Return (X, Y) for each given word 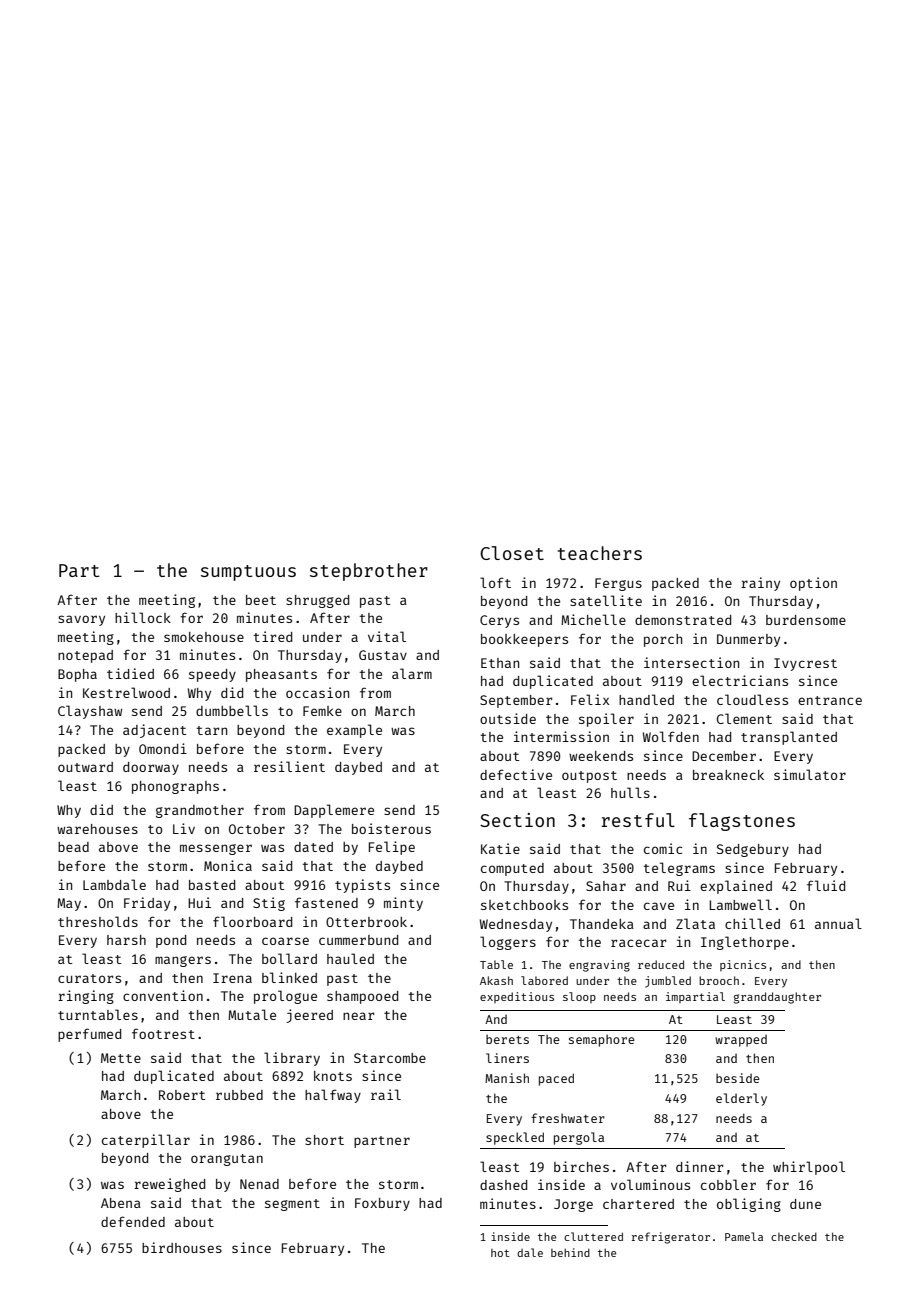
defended (133, 1221)
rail (386, 1094)
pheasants (281, 675)
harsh (126, 940)
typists (362, 886)
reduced (661, 964)
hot (500, 1253)
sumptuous (248, 573)
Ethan (500, 663)
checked (794, 1237)
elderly (741, 1099)
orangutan (227, 1160)
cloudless (752, 699)
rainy (760, 584)
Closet (512, 553)
